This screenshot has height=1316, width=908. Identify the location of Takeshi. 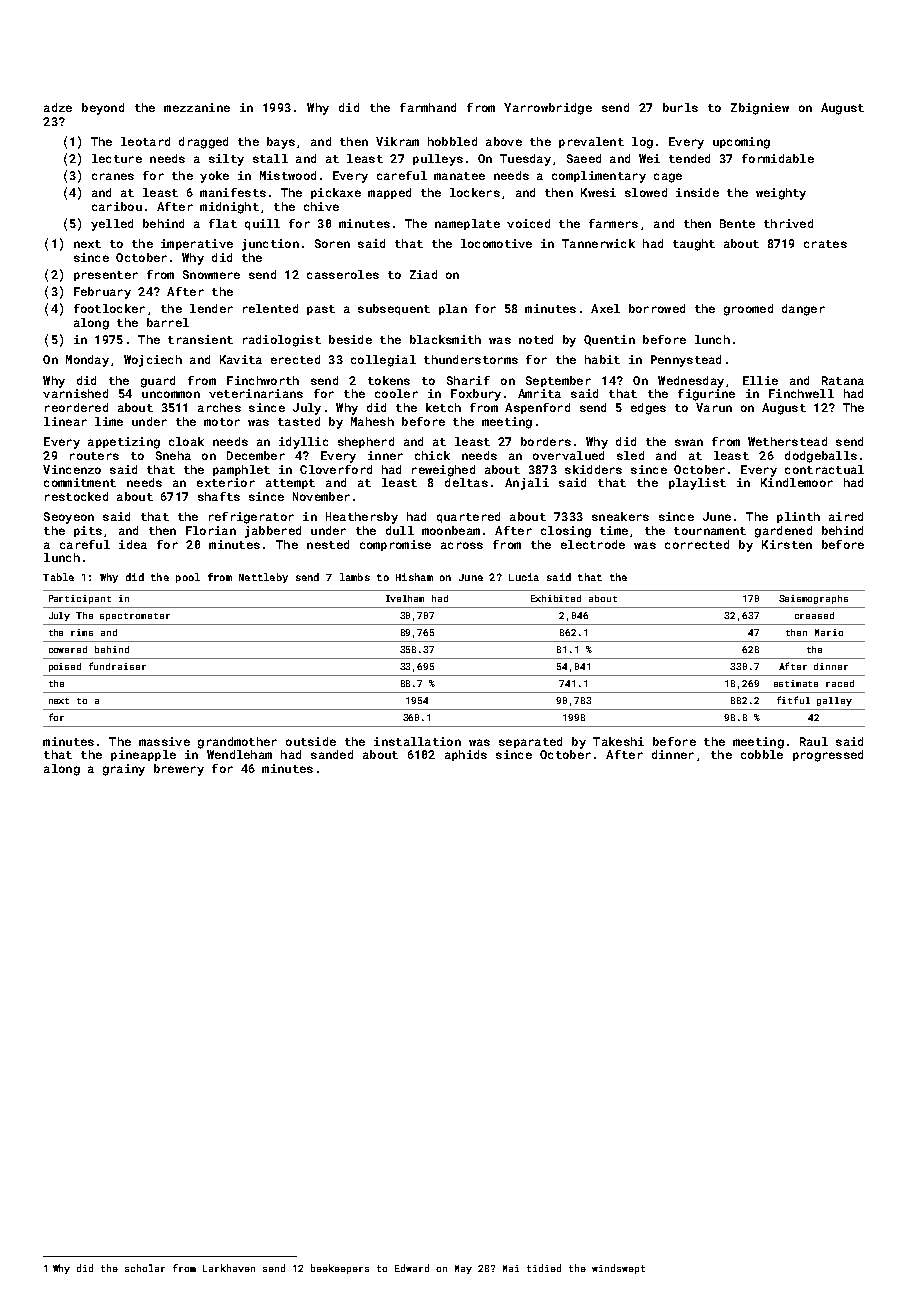
(618, 741).
